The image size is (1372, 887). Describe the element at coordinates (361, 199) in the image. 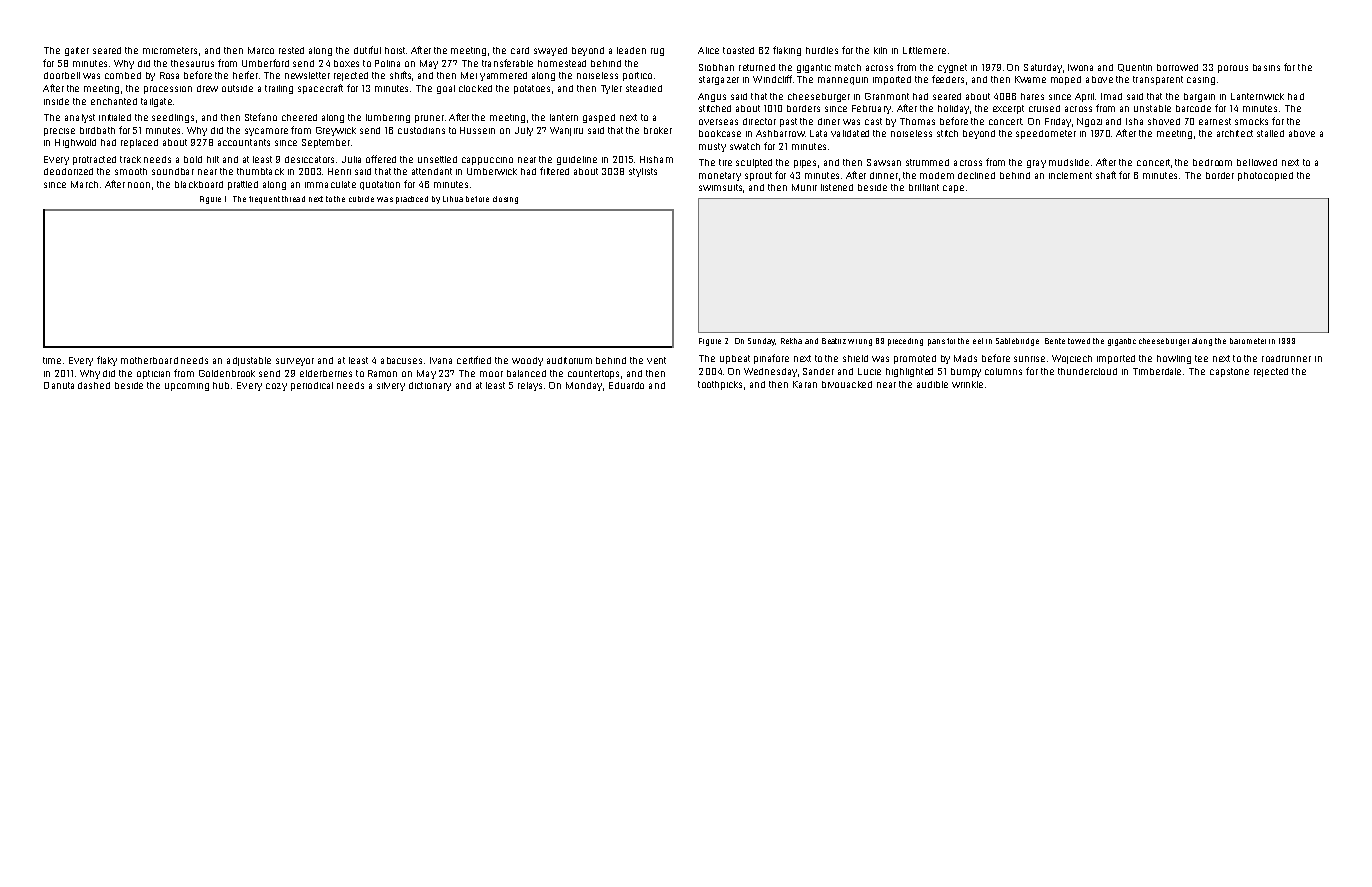

I see `cubicle` at that location.
